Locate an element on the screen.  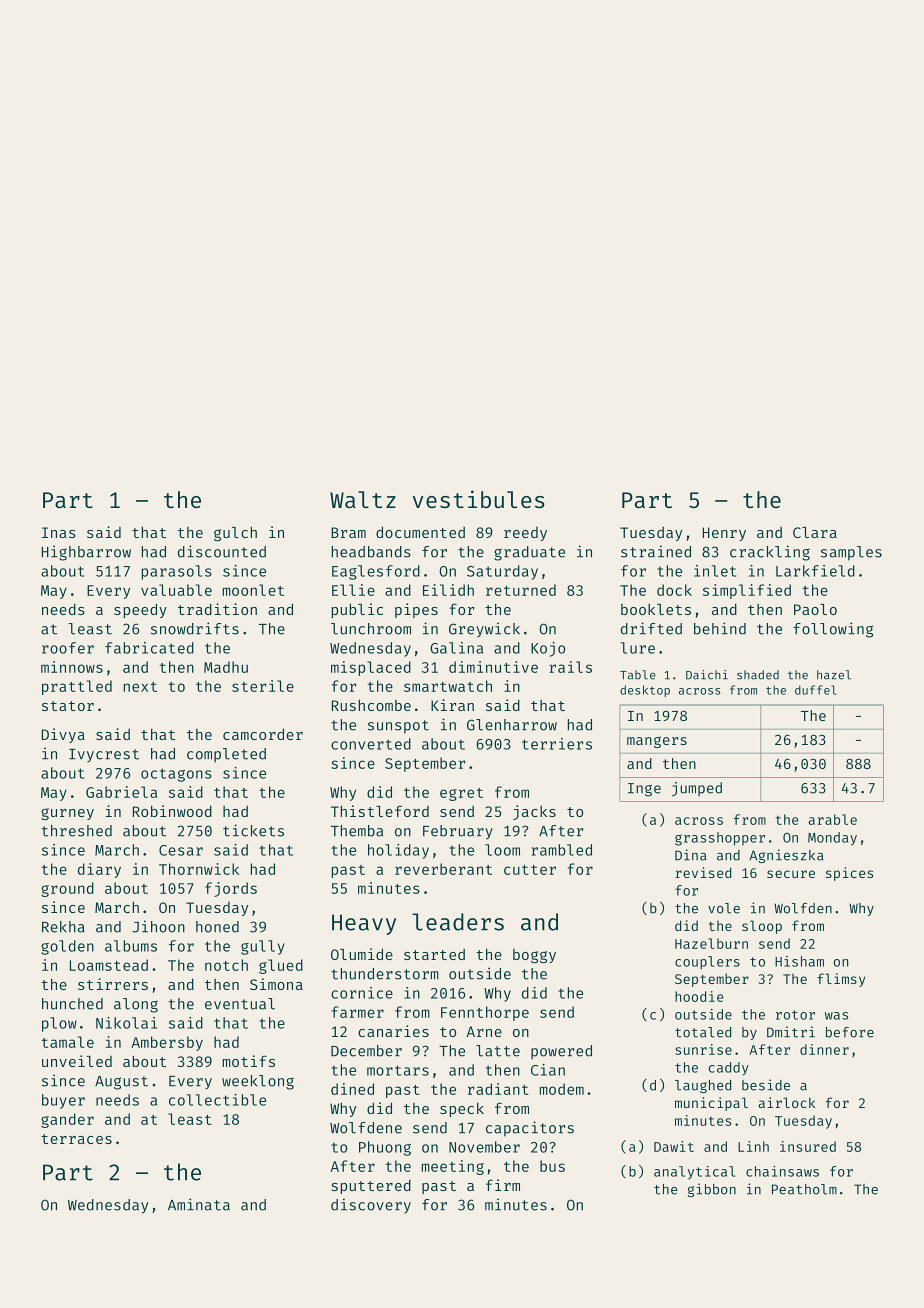
thunderstorm is located at coordinates (385, 974).
